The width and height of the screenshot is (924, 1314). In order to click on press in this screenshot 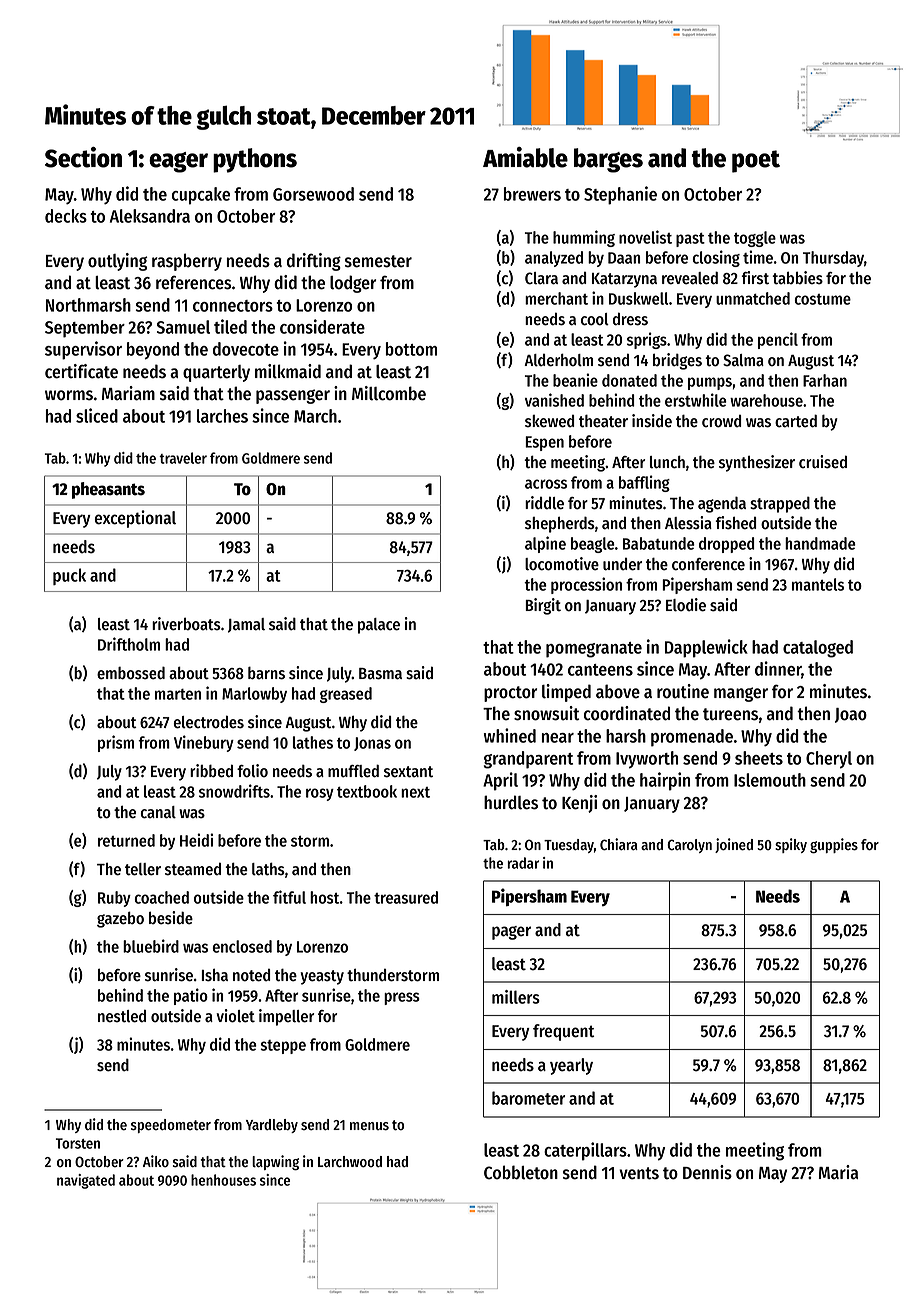, I will do `click(402, 998)`.
